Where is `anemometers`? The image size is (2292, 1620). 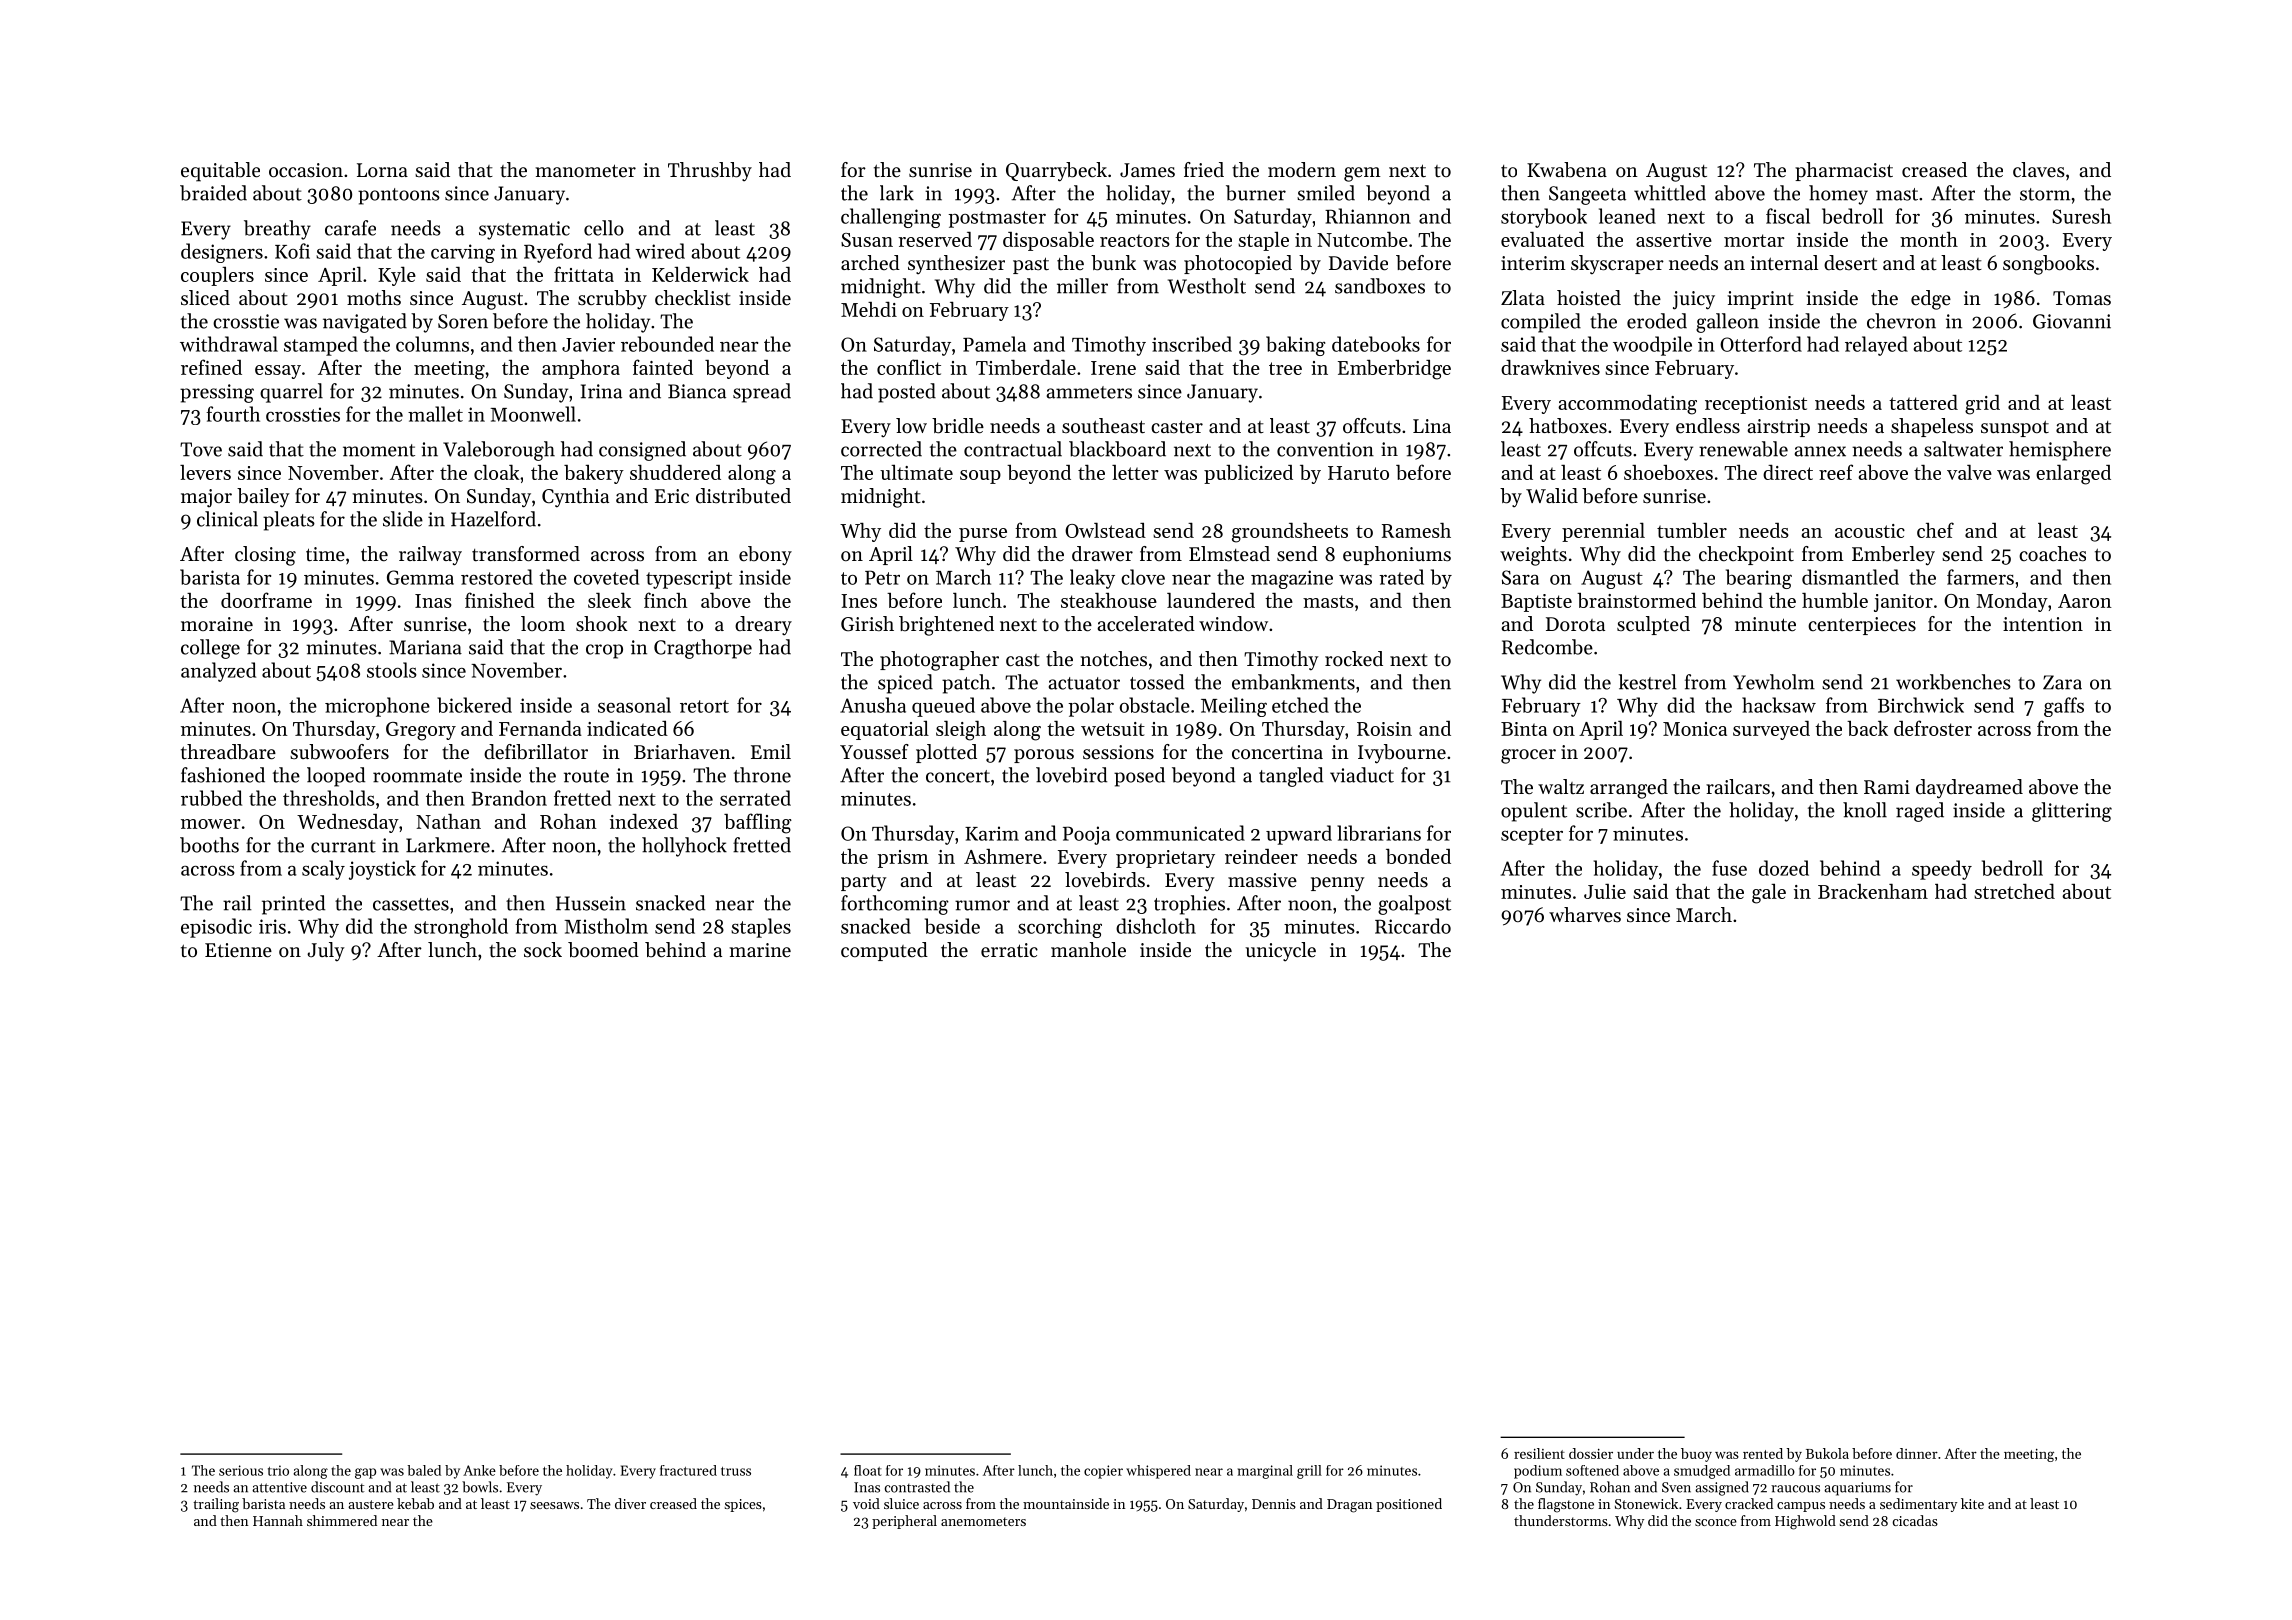
anemometers is located at coordinates (983, 1521).
